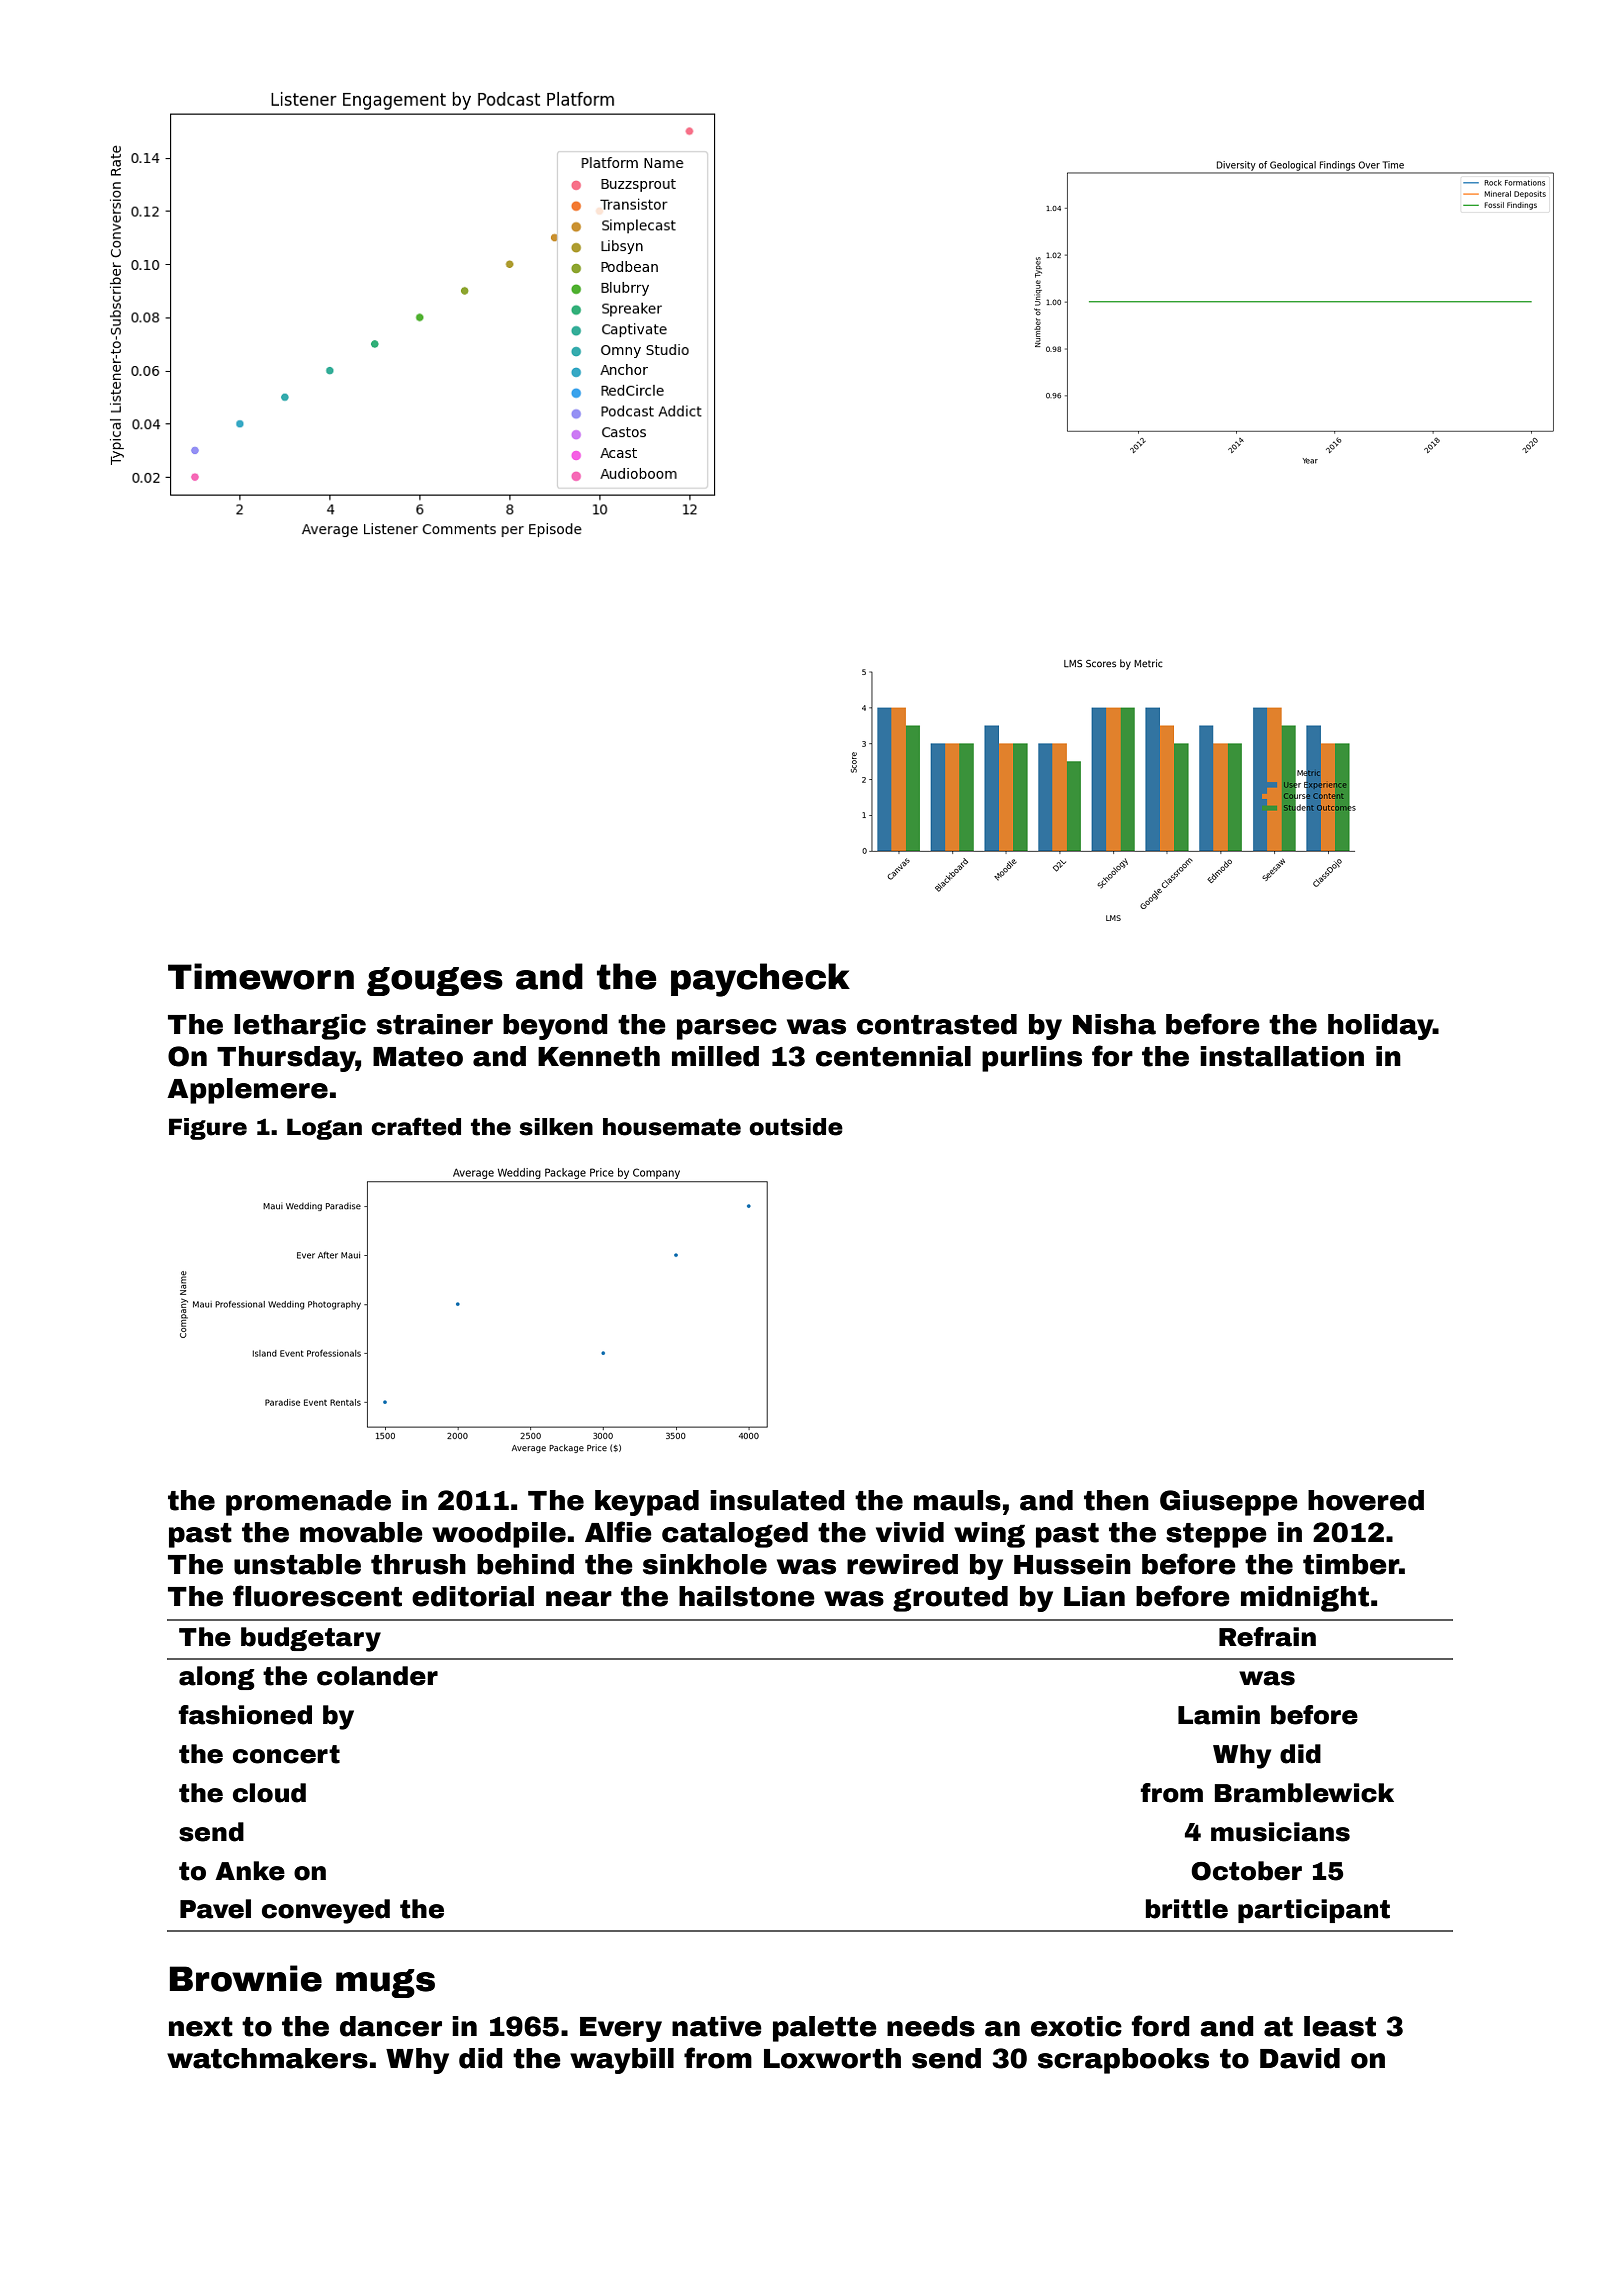  Describe the element at coordinates (717, 2026) in the screenshot. I see `native` at that location.
